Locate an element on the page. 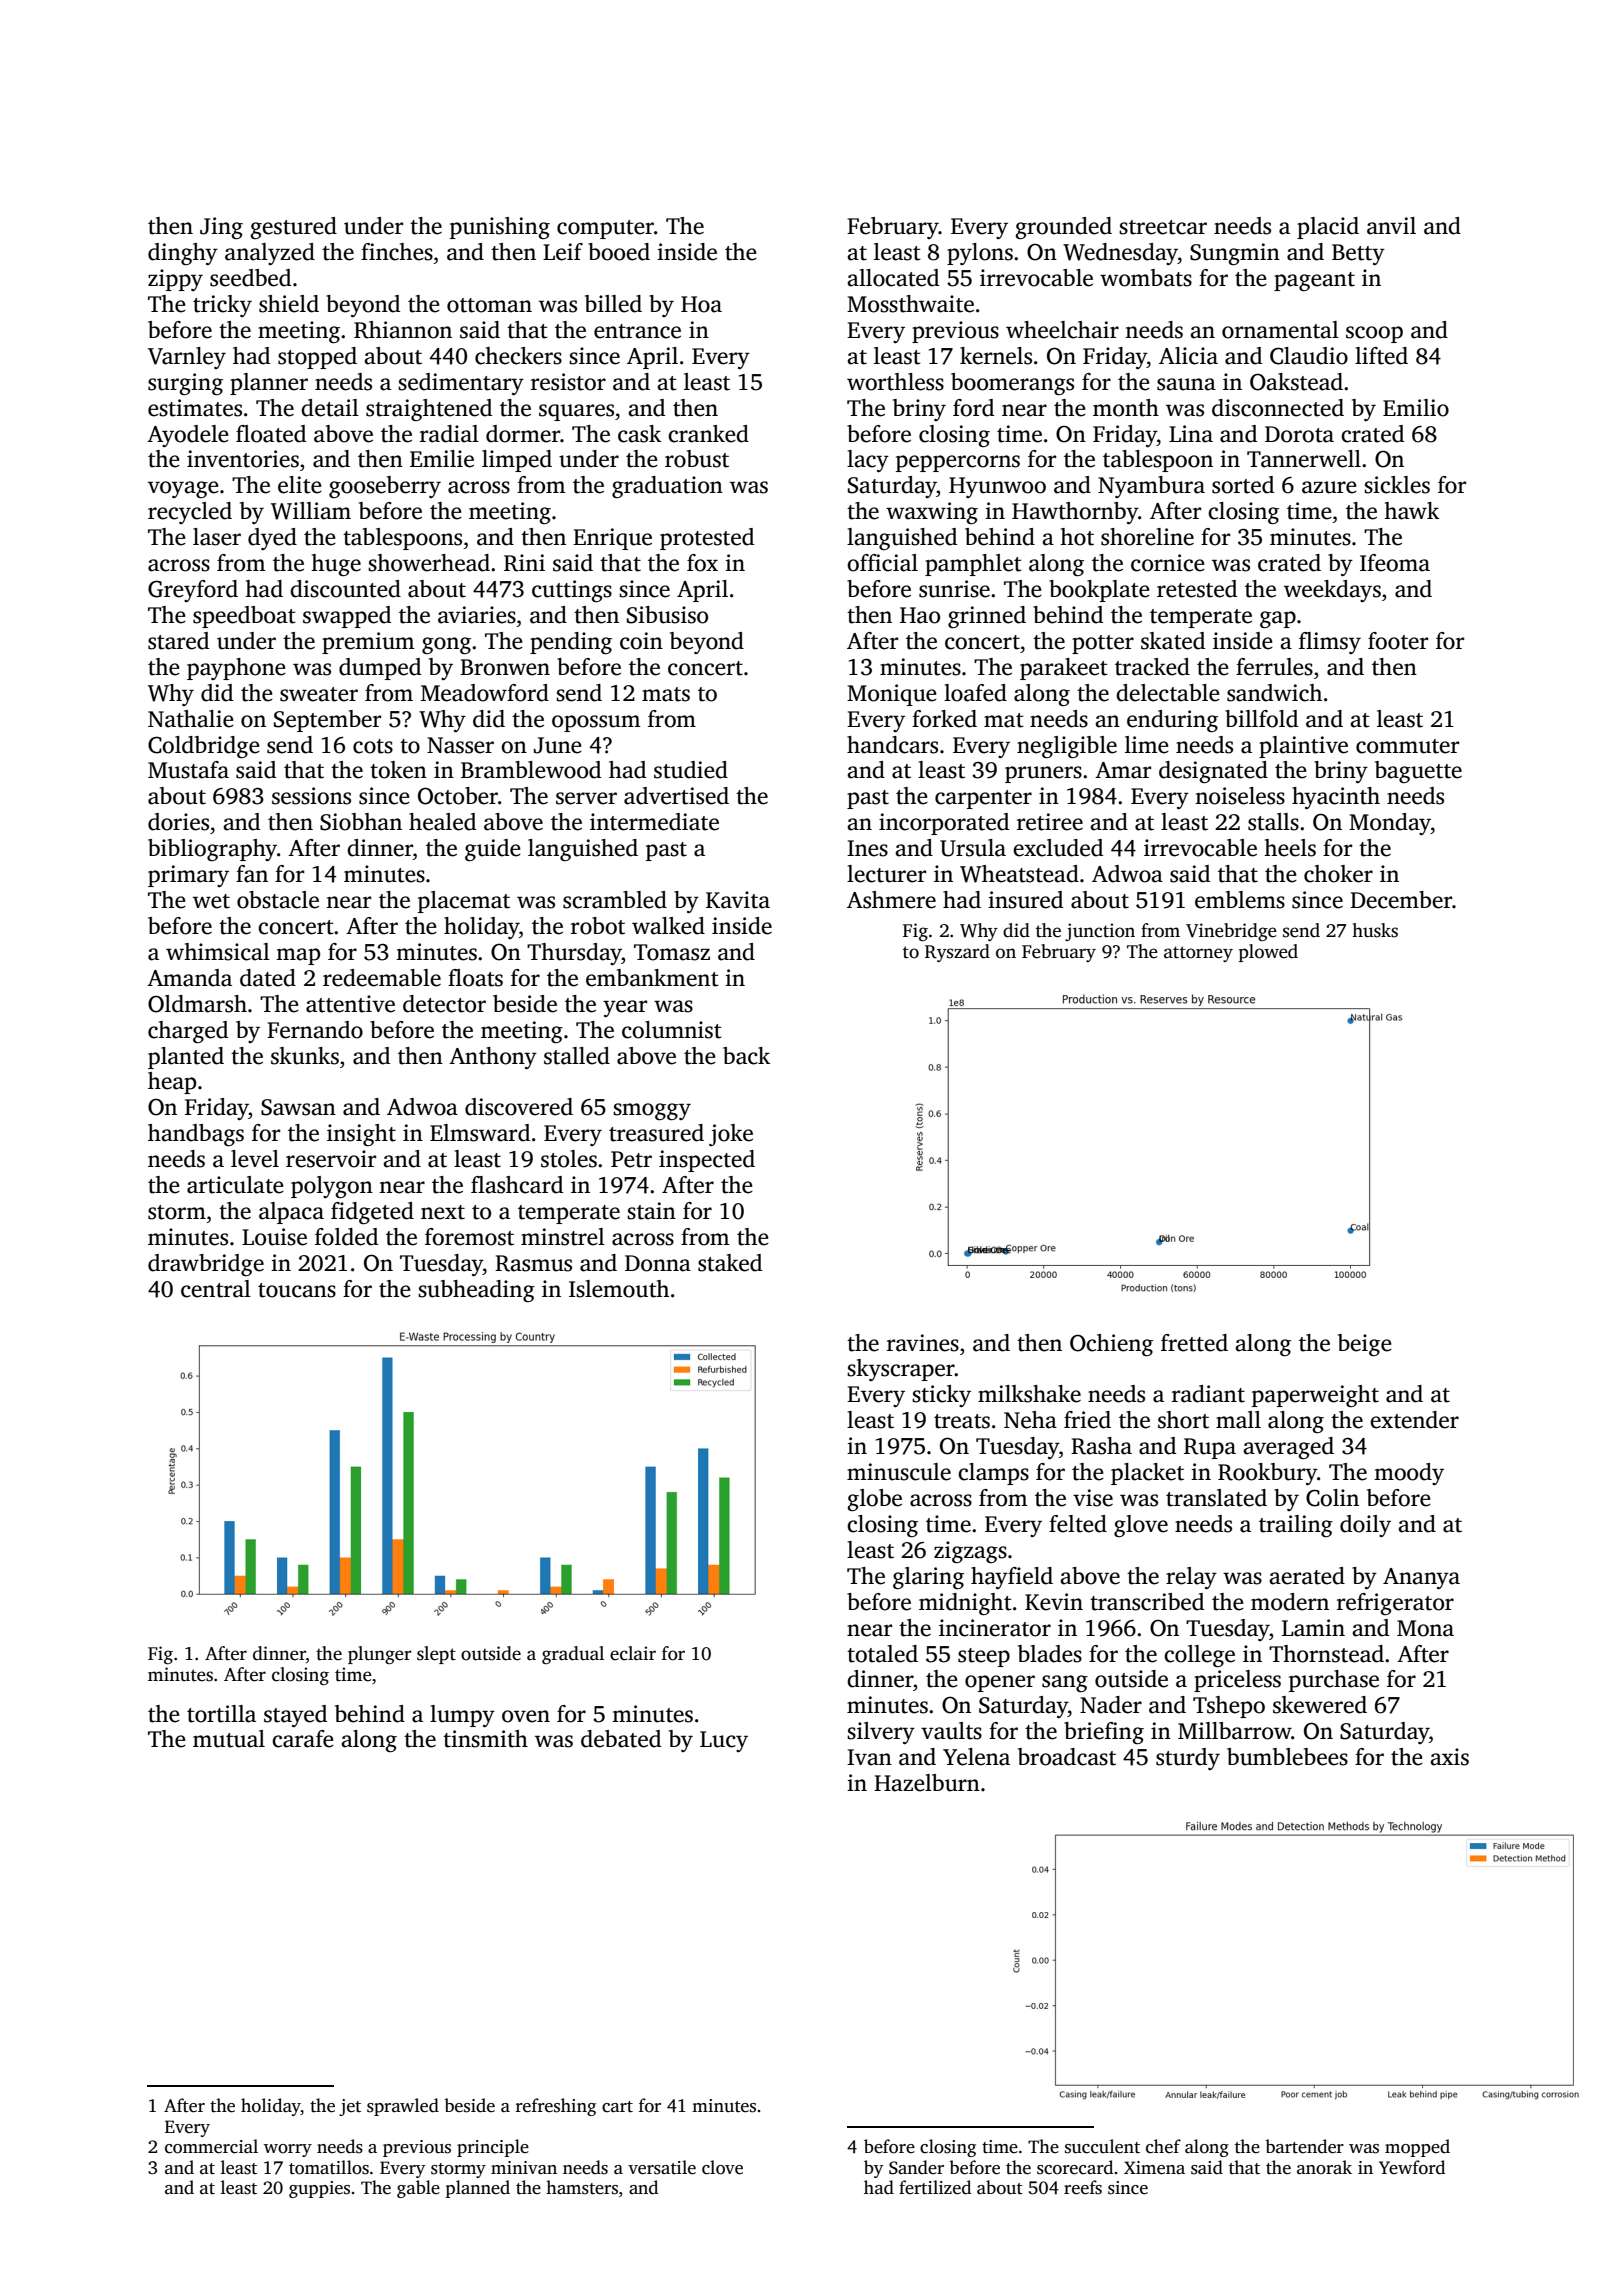  Oldmarsh is located at coordinates (197, 1004).
